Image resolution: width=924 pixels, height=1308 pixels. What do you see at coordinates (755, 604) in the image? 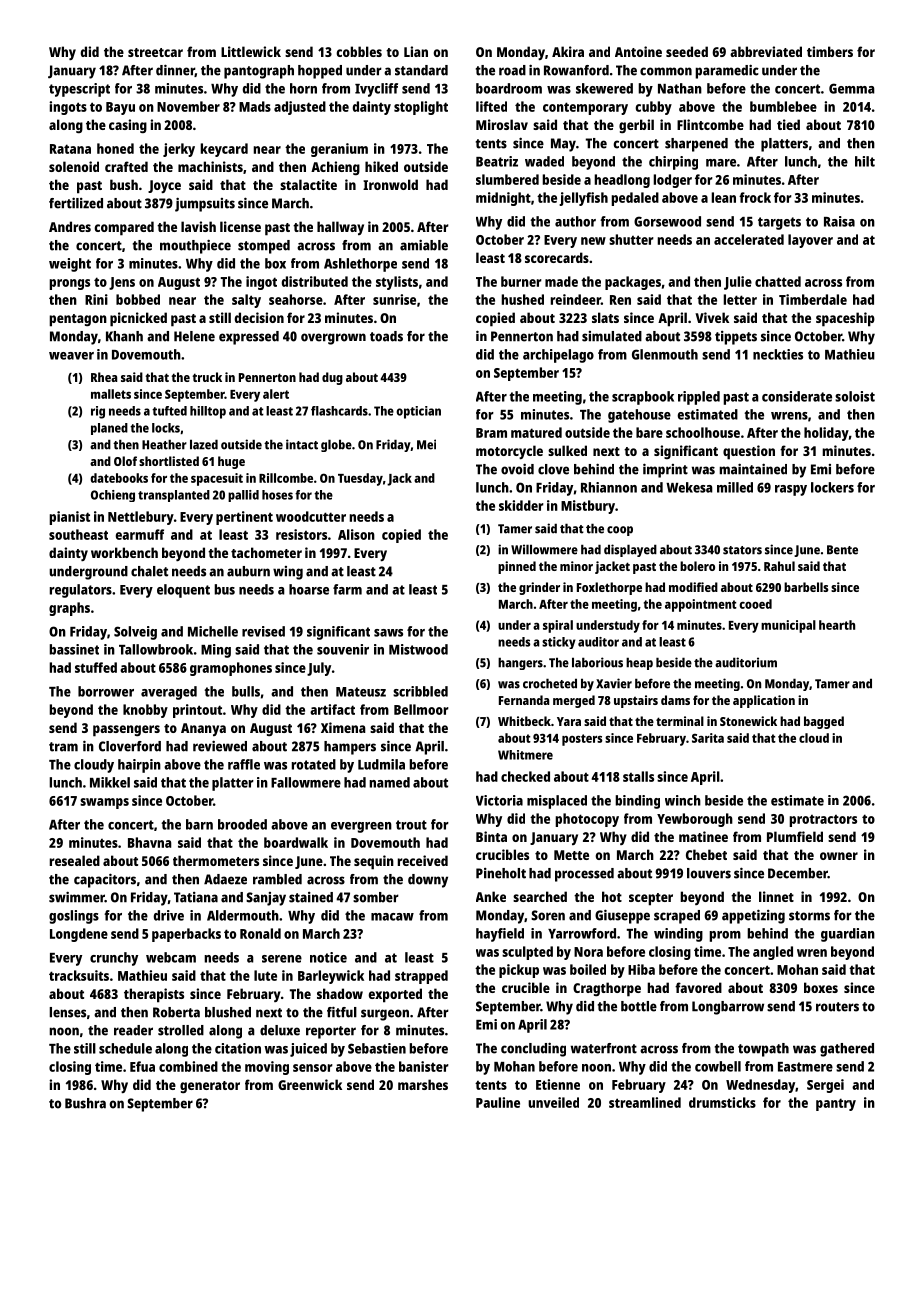
I see `cooed` at bounding box center [755, 604].
